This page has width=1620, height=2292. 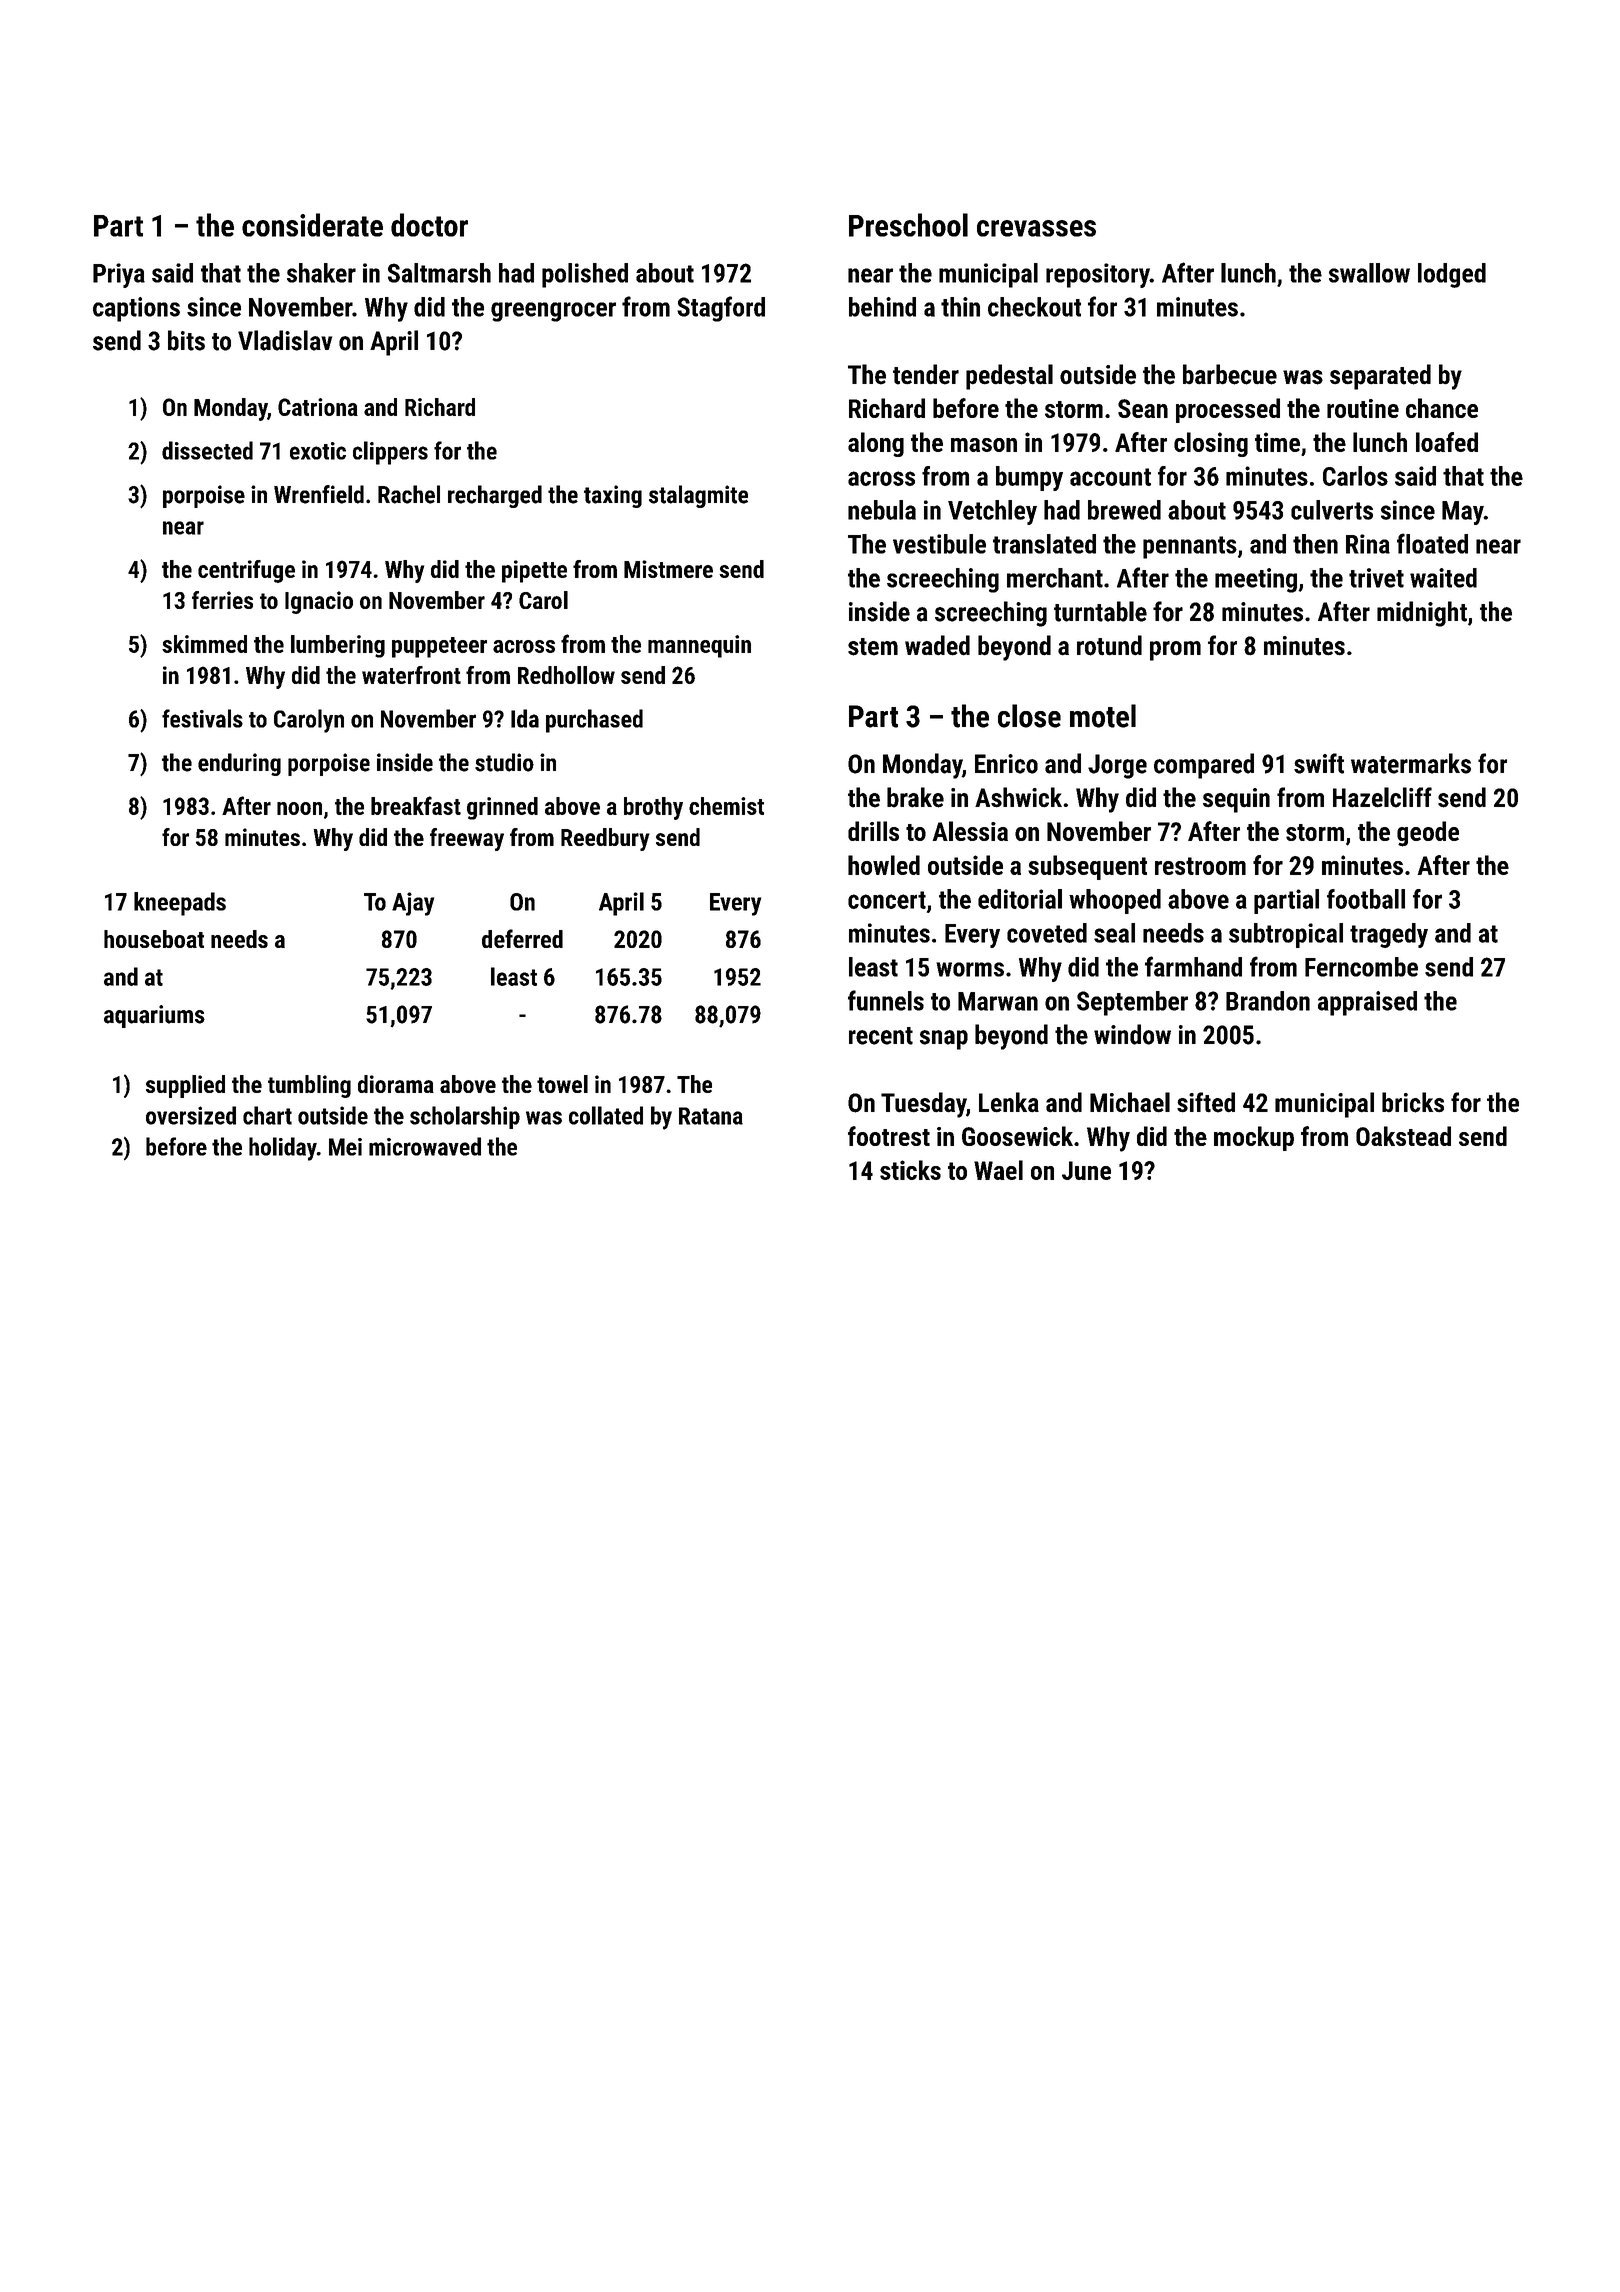 I want to click on stem, so click(x=873, y=647).
